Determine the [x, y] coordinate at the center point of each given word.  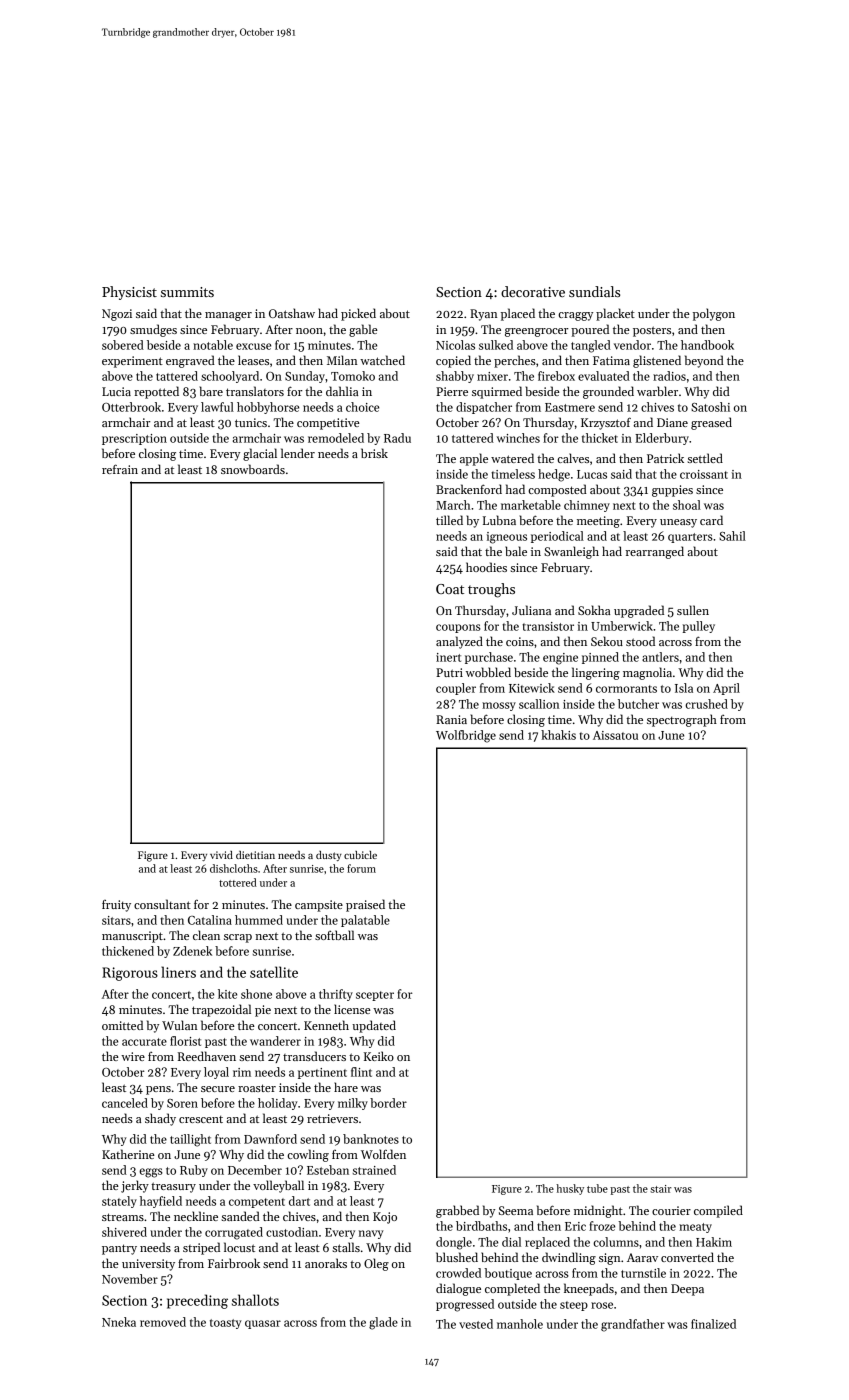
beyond [704, 361]
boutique [508, 1274]
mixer [492, 376]
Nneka [119, 1322]
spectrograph [682, 720]
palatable [365, 921]
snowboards [253, 469]
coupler [456, 689]
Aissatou [615, 735]
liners [178, 972]
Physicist [129, 293]
